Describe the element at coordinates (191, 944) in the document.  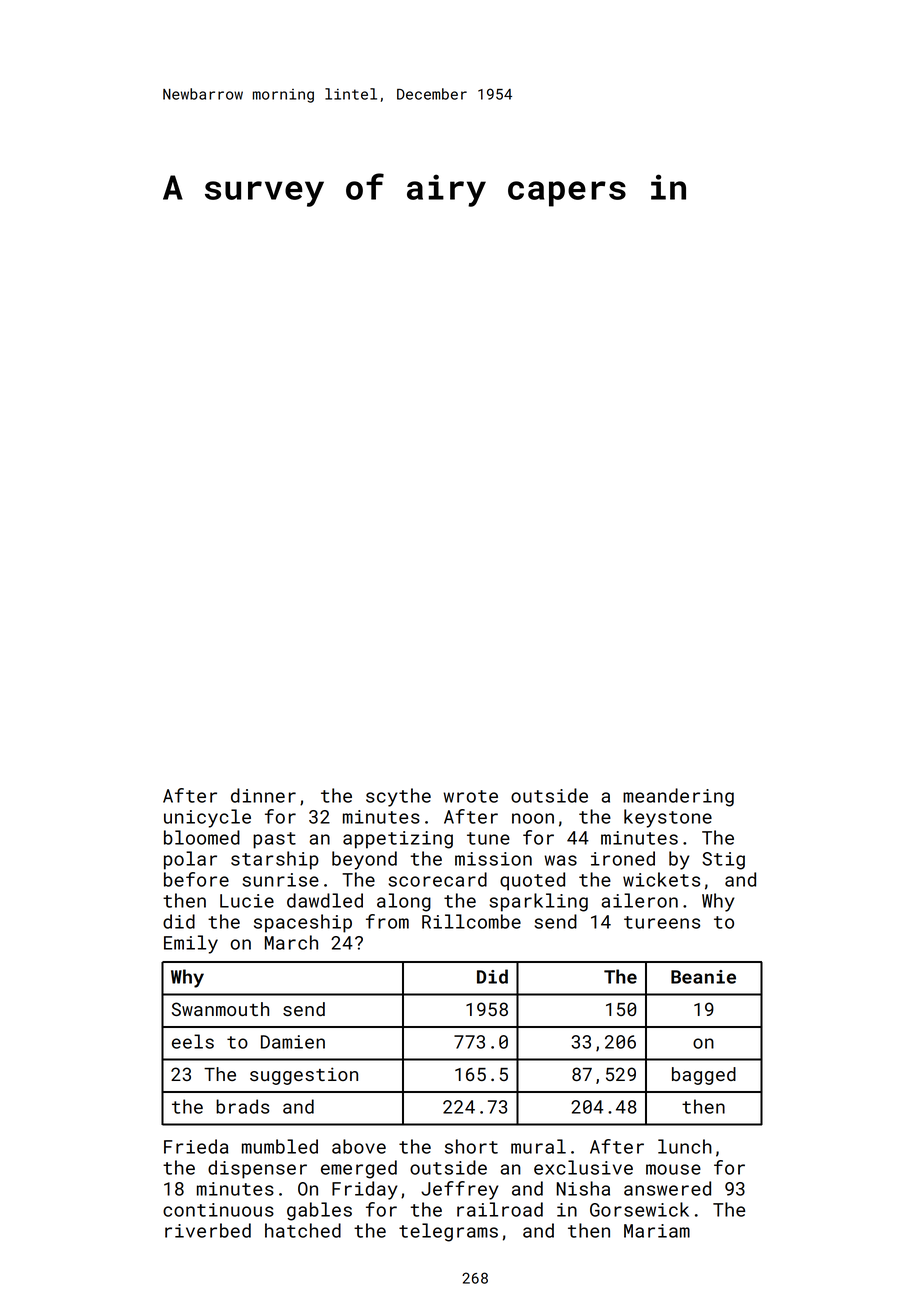
I see `Emily` at that location.
